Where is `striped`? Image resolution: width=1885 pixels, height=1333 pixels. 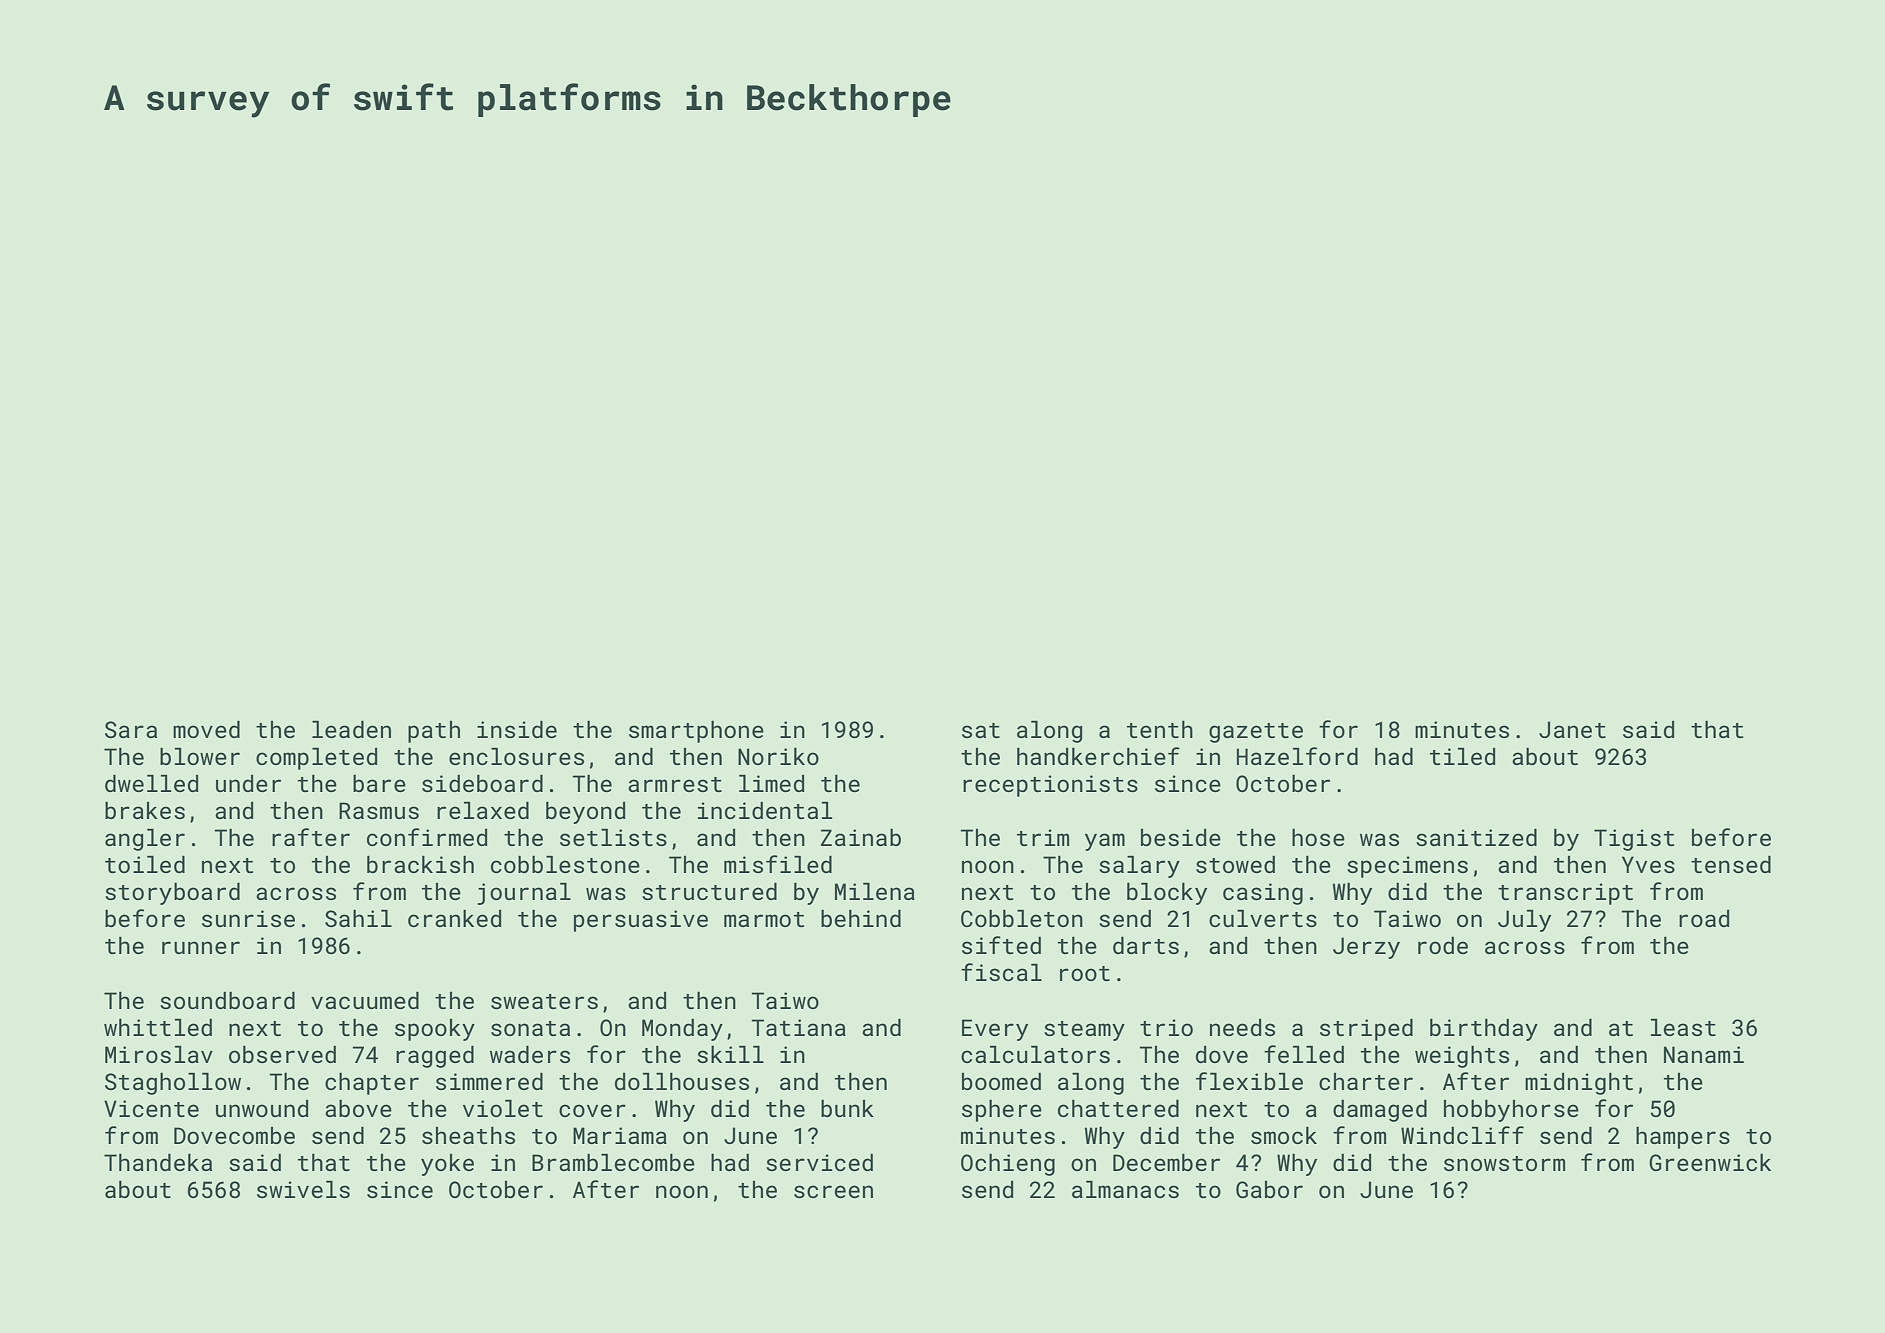 striped is located at coordinates (1366, 1030).
